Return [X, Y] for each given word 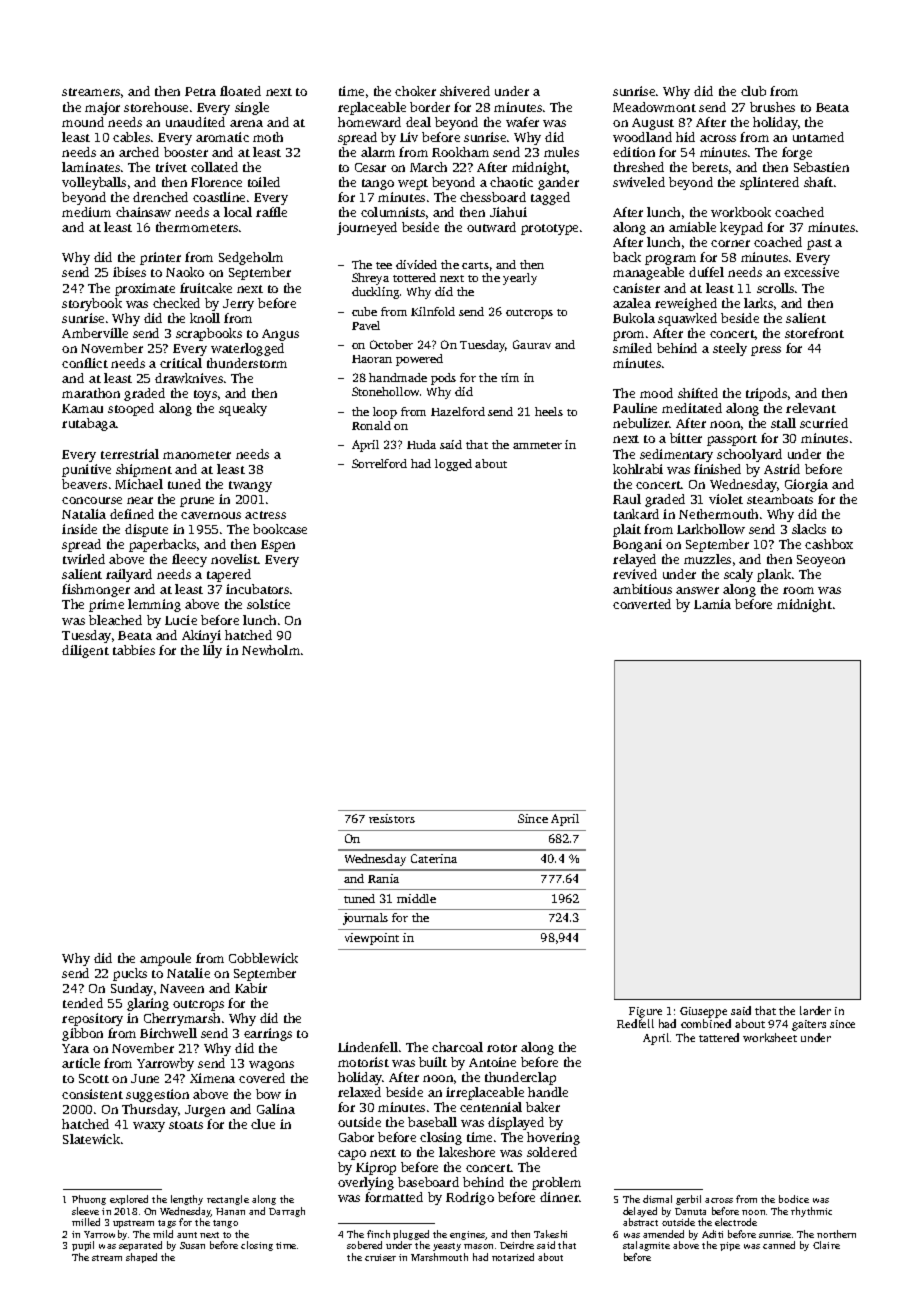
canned [779, 1245]
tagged [550, 198]
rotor [502, 1048]
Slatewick [91, 1139]
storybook [92, 304]
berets [710, 167]
